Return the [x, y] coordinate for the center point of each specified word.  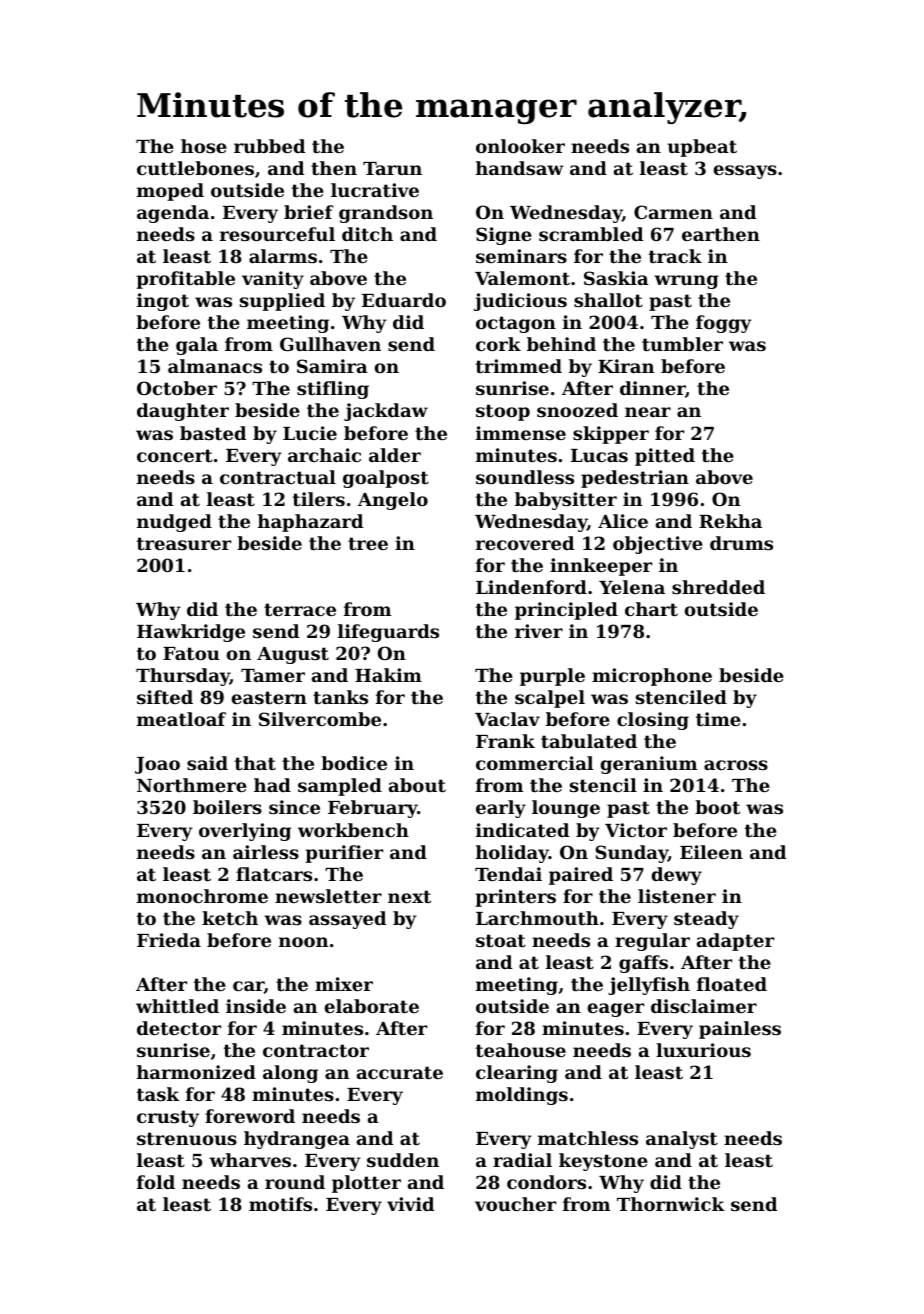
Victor [636, 830]
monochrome [202, 896]
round [295, 1182]
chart [651, 609]
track [675, 256]
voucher [515, 1204]
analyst [682, 1140]
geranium [649, 765]
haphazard [310, 523]
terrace [300, 609]
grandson [386, 214]
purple [552, 677]
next [409, 896]
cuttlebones [195, 168]
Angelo [393, 501]
